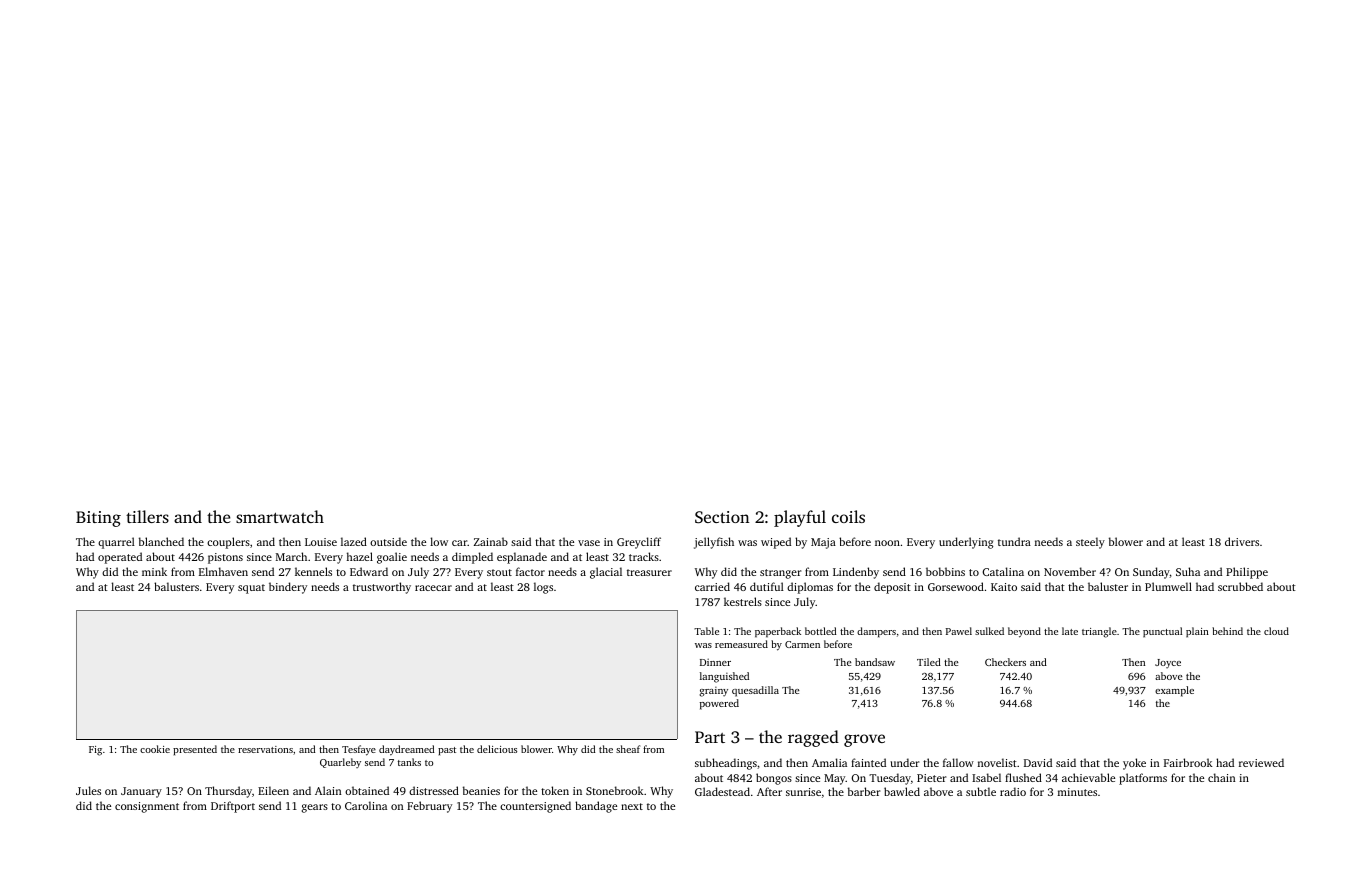  Describe the element at coordinates (95, 751) in the image. I see `Fig` at that location.
